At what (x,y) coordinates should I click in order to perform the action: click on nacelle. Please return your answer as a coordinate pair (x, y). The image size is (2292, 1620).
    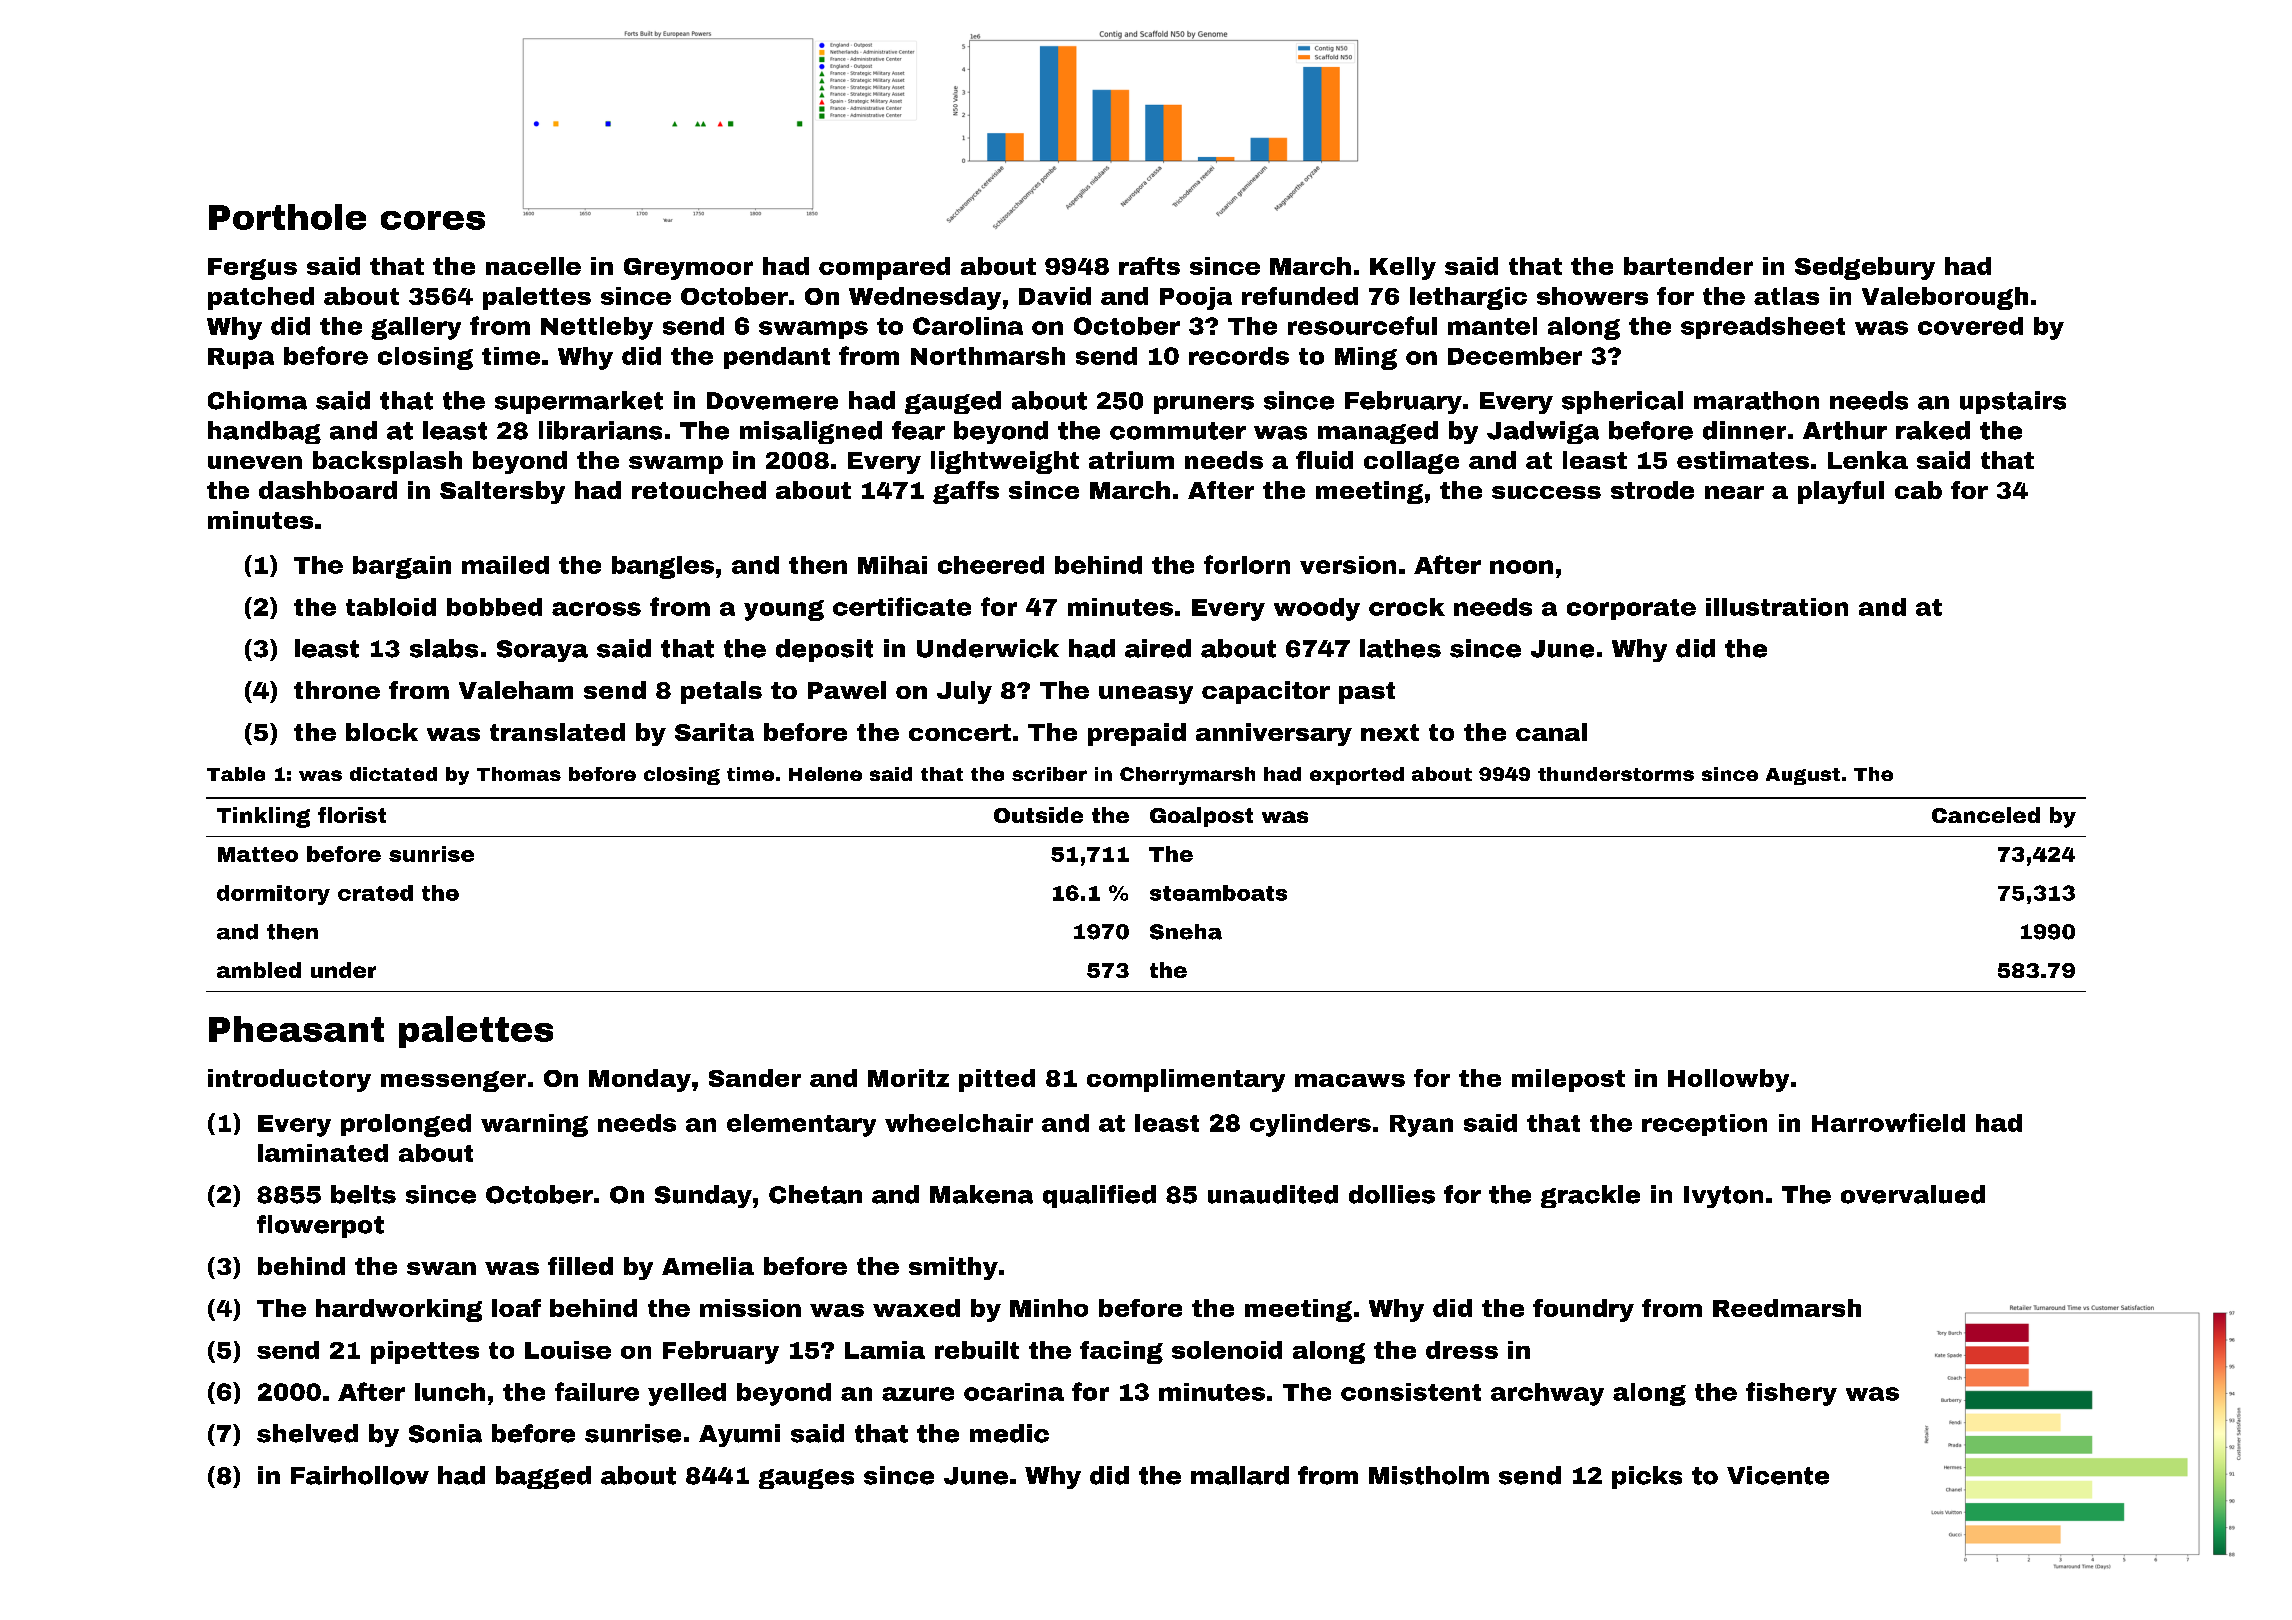
    Looking at the image, I should click on (533, 266).
